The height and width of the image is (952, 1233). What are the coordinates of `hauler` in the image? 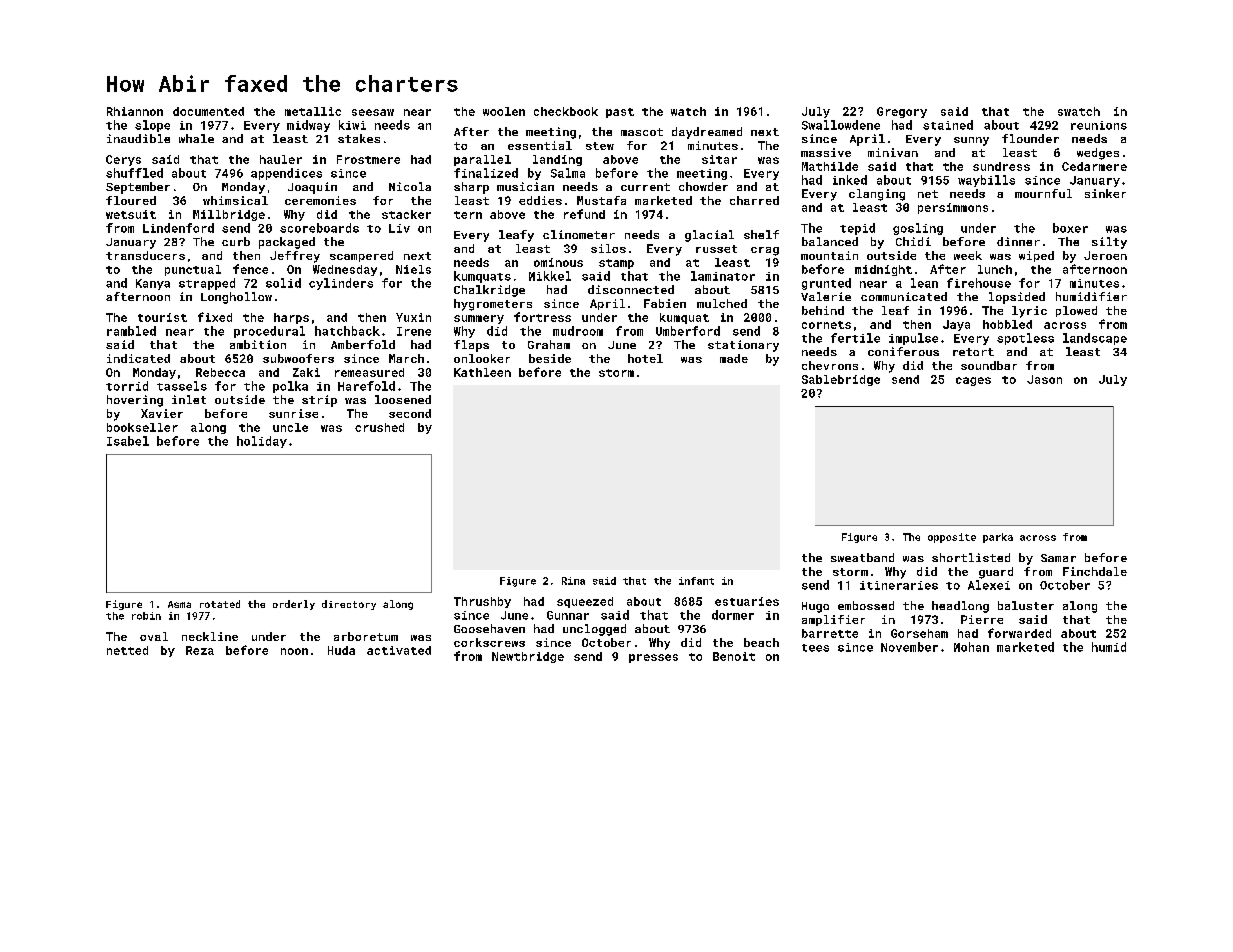 It's located at (281, 159).
